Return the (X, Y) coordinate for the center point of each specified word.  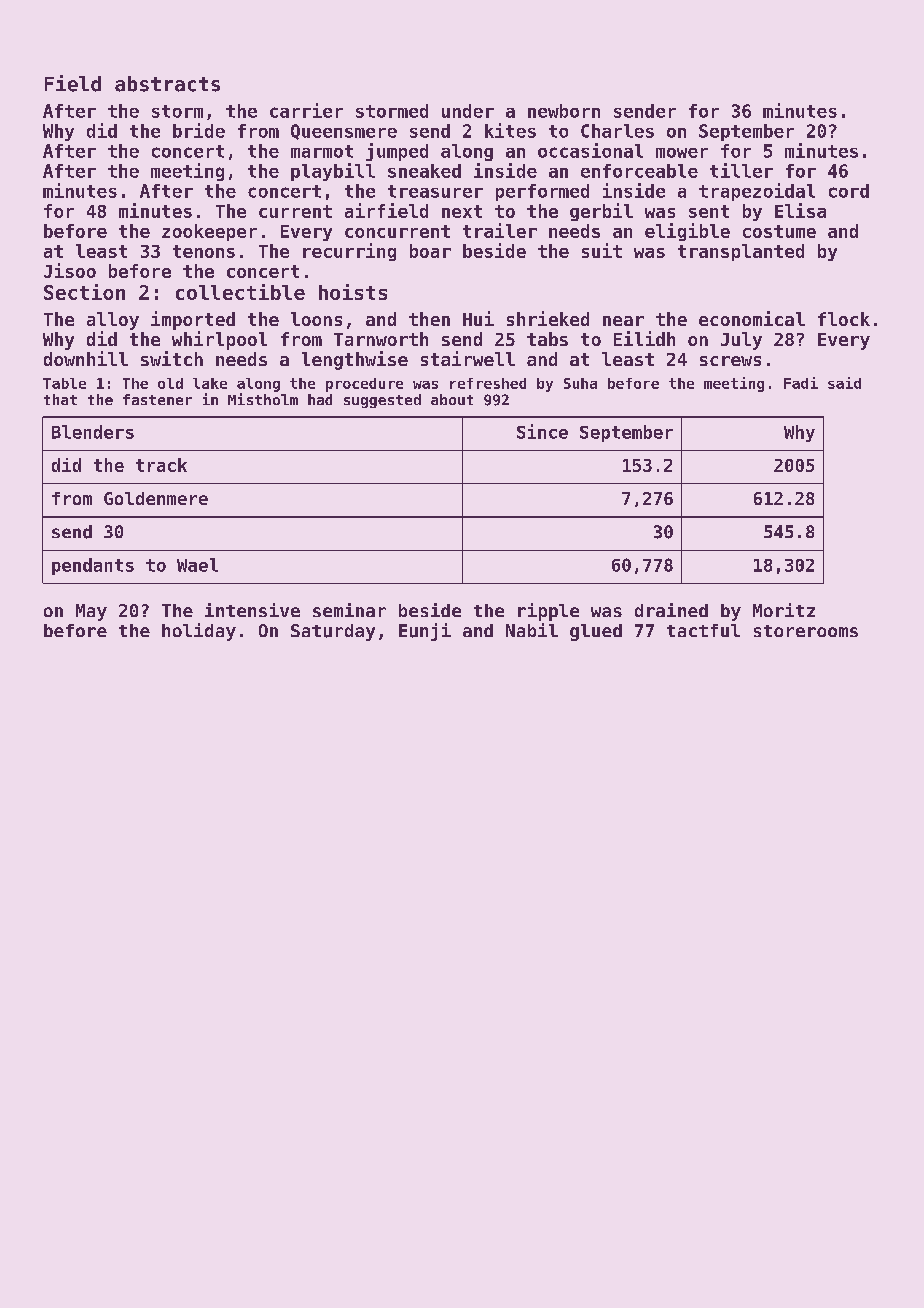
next (462, 211)
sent (709, 211)
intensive (252, 610)
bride (199, 130)
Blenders (93, 432)
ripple (548, 612)
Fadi (801, 383)
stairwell (468, 358)
